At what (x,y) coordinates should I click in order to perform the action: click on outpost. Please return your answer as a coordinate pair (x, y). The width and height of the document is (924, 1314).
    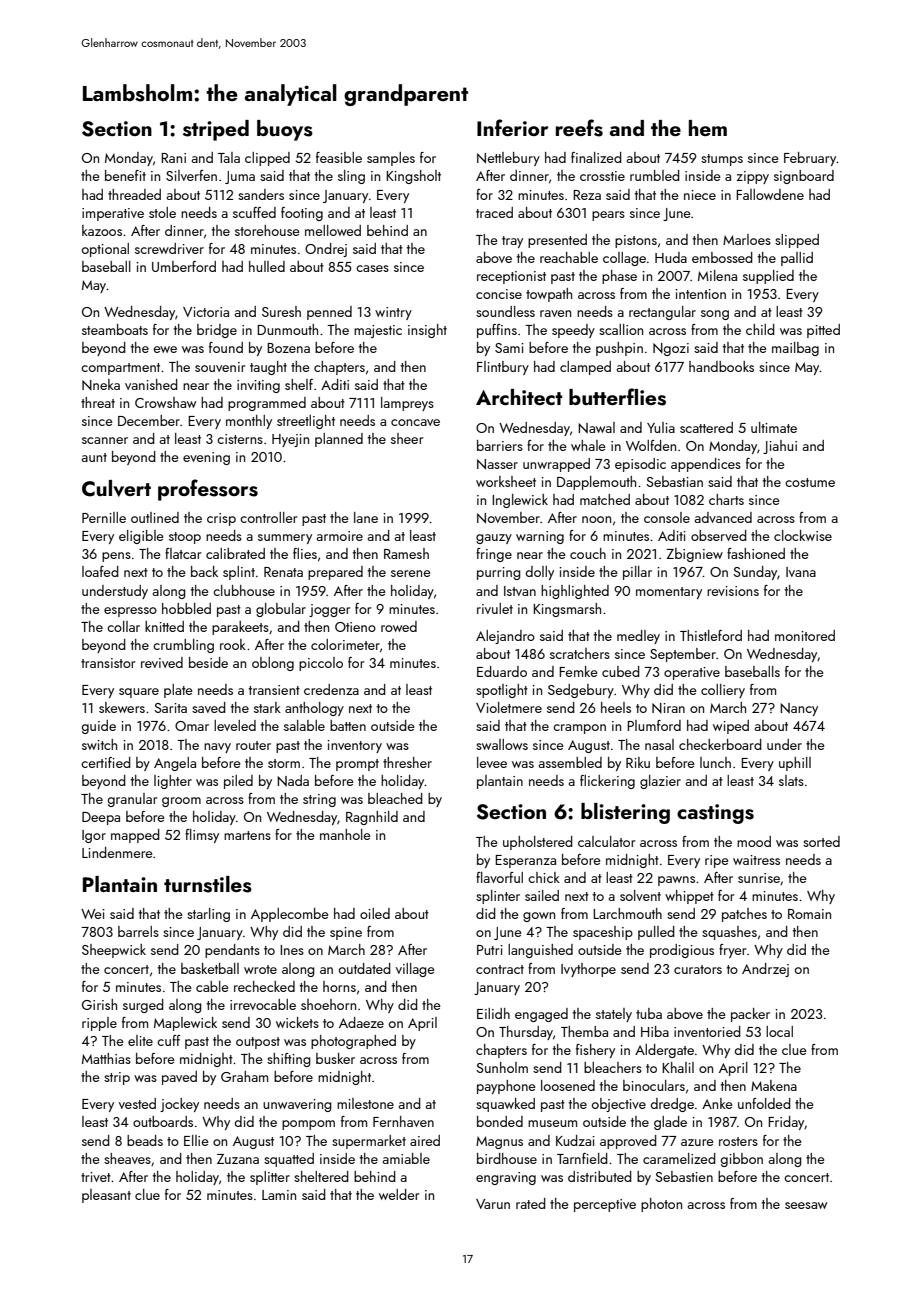
    Looking at the image, I should click on (258, 1043).
